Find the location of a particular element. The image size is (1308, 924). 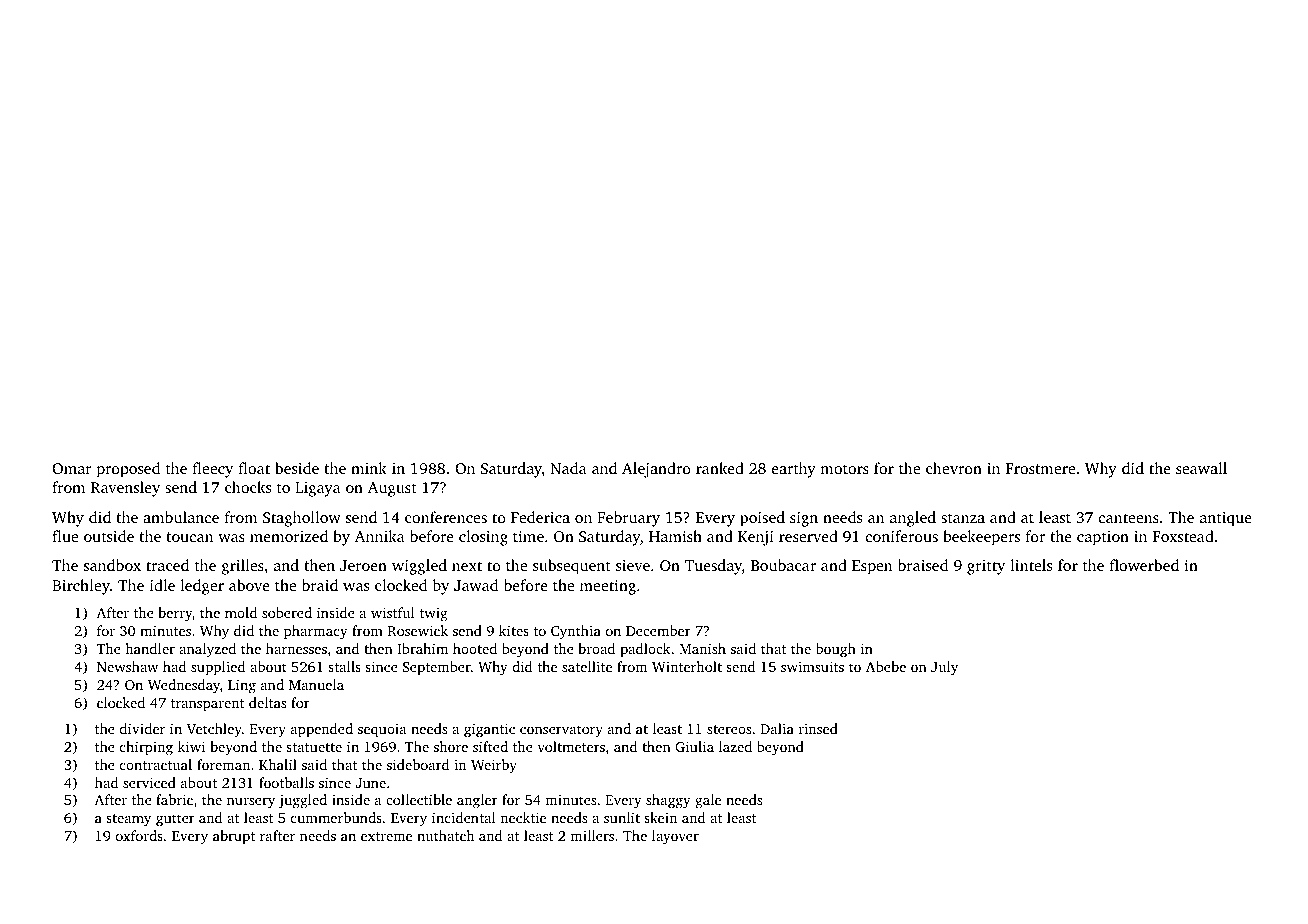

rinsed is located at coordinates (818, 728).
